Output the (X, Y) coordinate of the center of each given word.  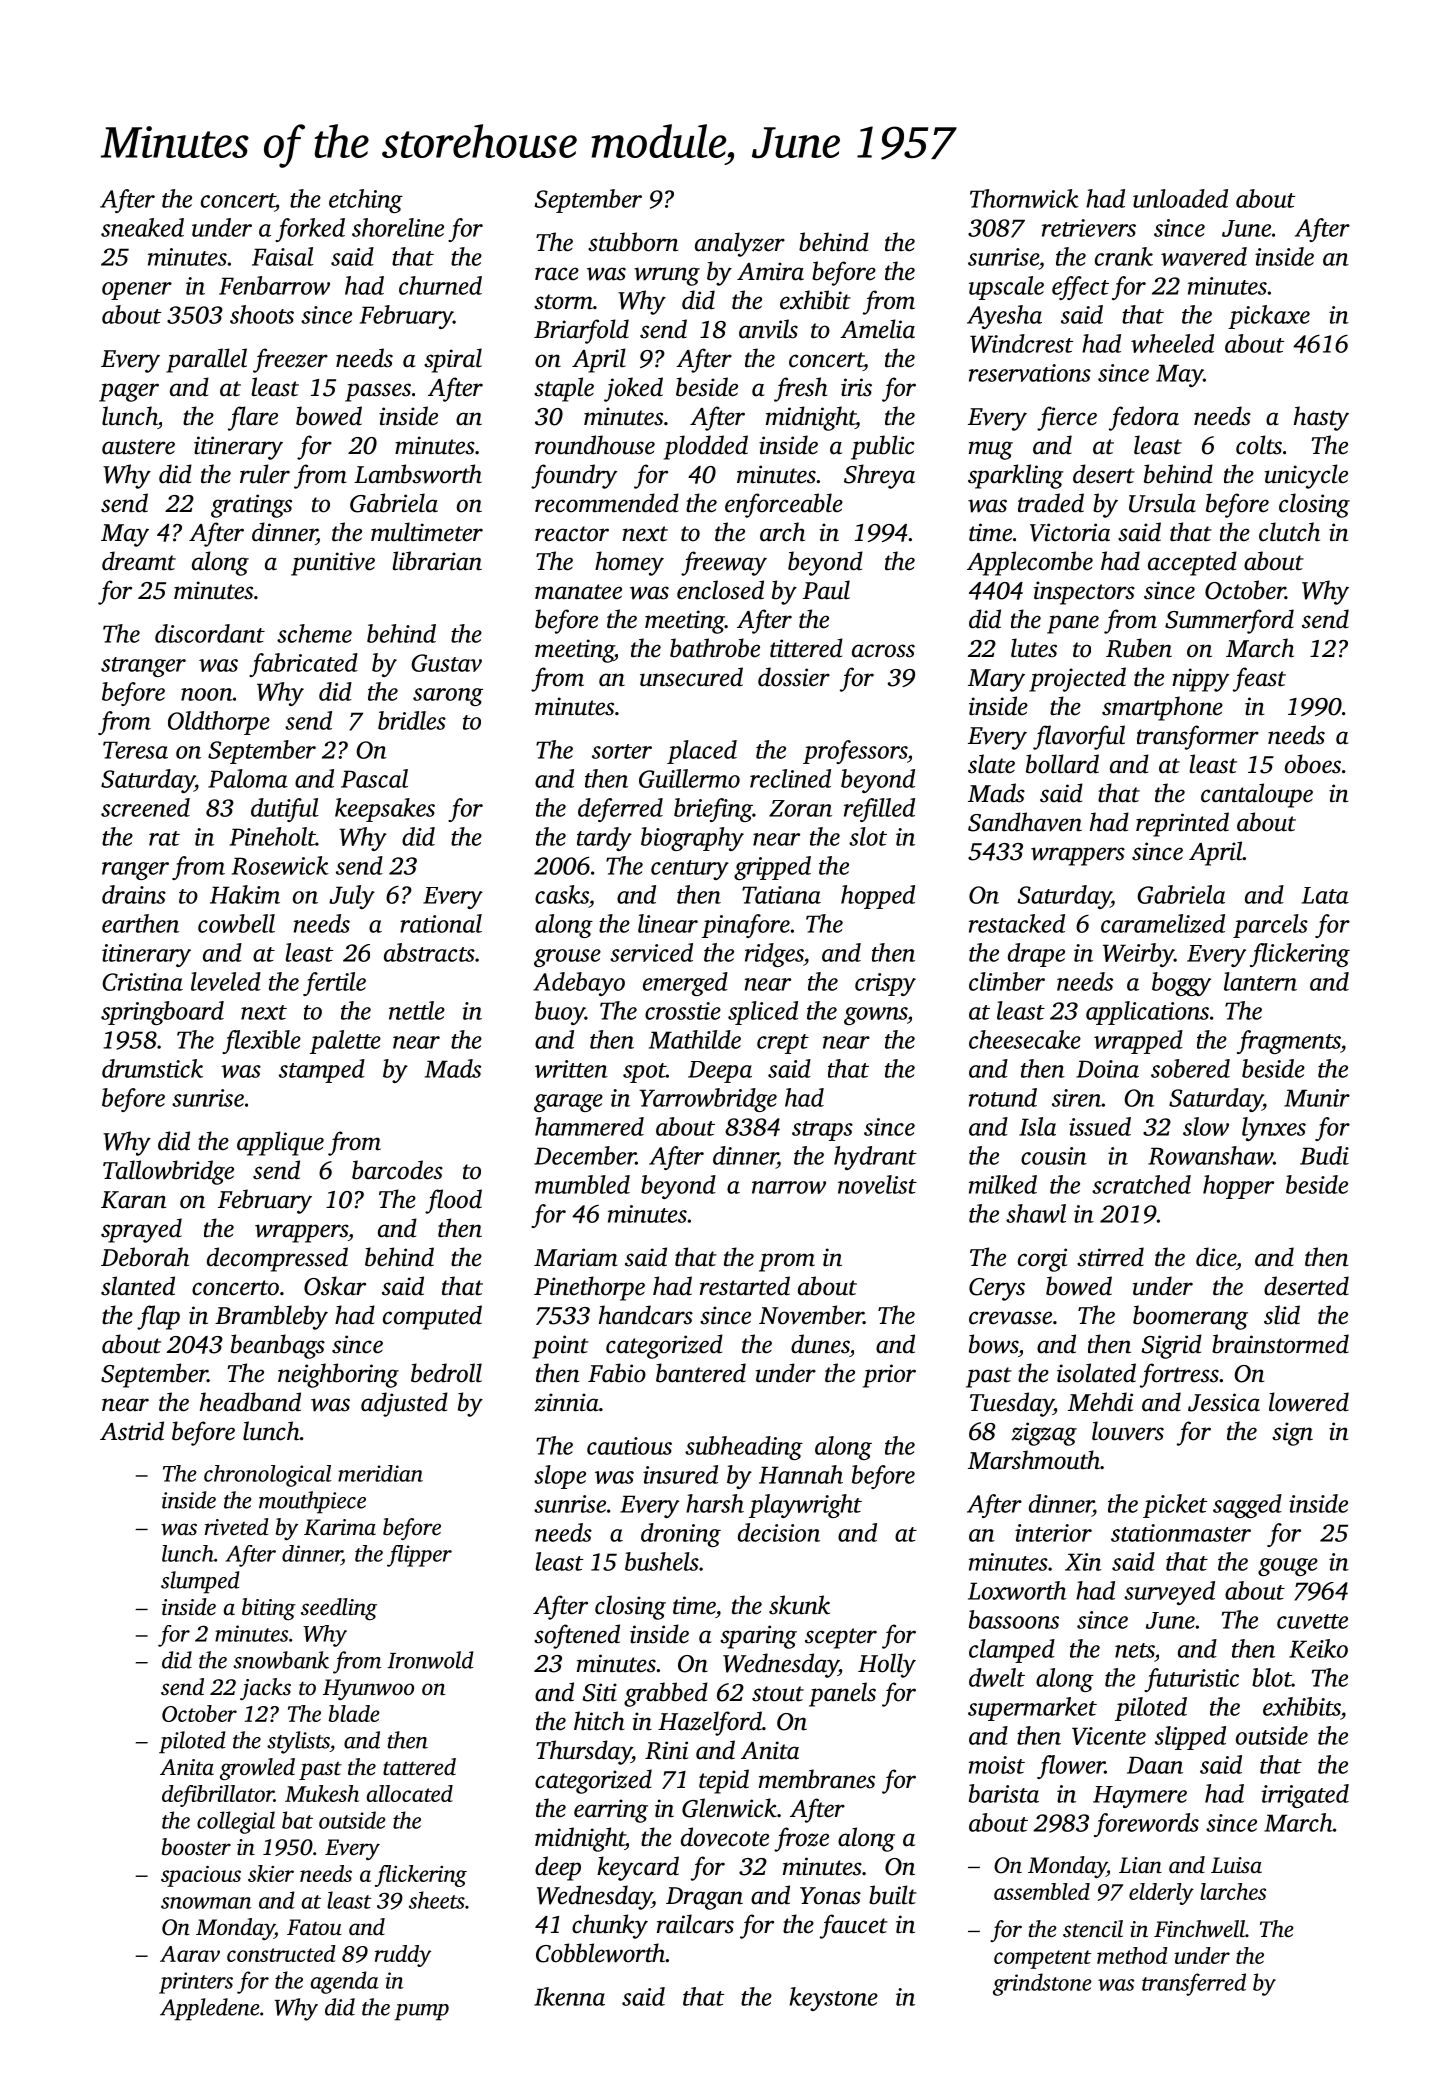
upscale (1006, 288)
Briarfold (581, 331)
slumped (200, 1582)
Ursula (1162, 503)
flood (453, 1201)
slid (1282, 1315)
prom (787, 1262)
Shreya (879, 476)
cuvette (1312, 1621)
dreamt (139, 561)
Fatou (314, 1927)
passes (378, 392)
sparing (758, 1637)
